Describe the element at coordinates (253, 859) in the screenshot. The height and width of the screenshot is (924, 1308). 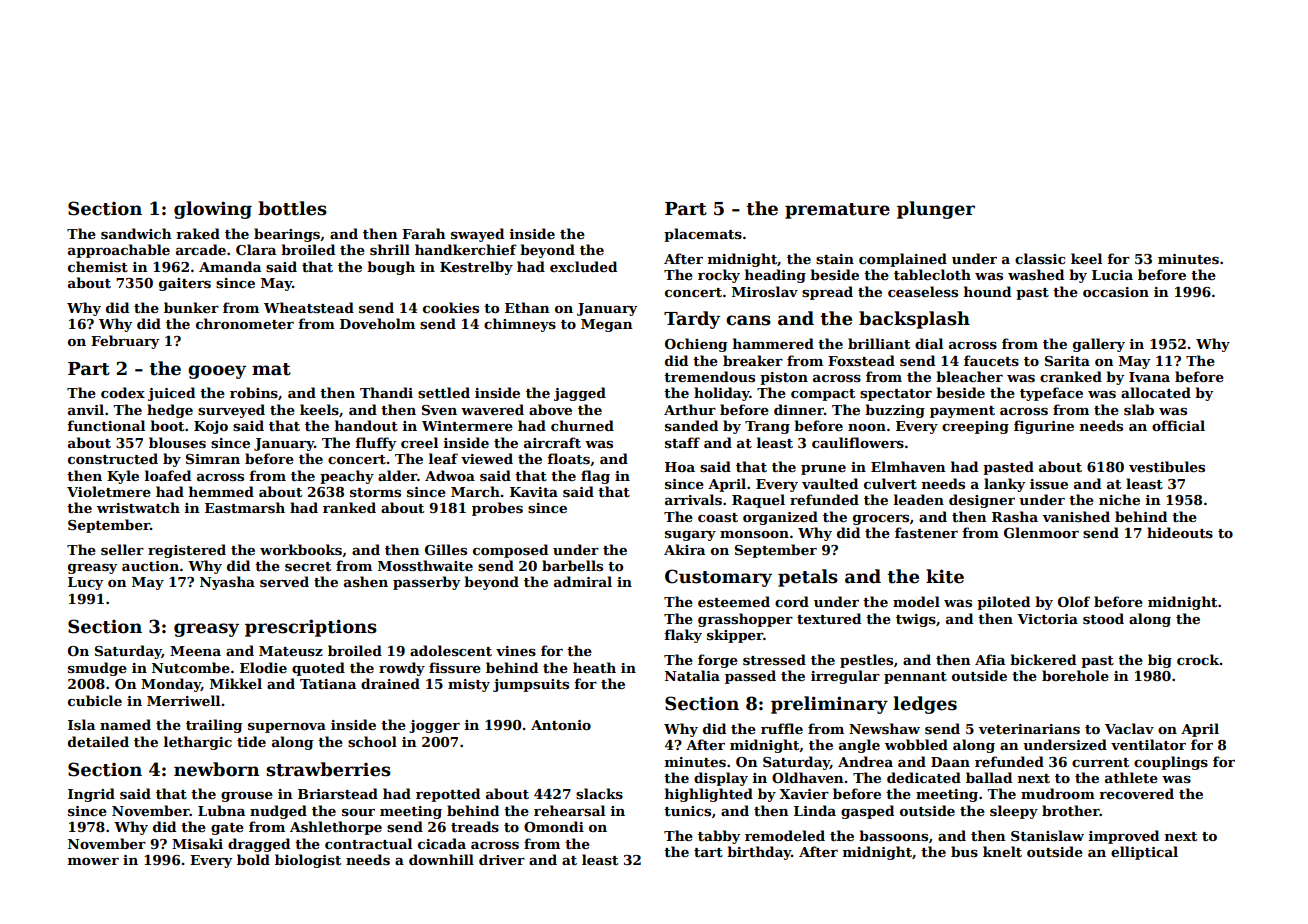
I see `bold` at that location.
